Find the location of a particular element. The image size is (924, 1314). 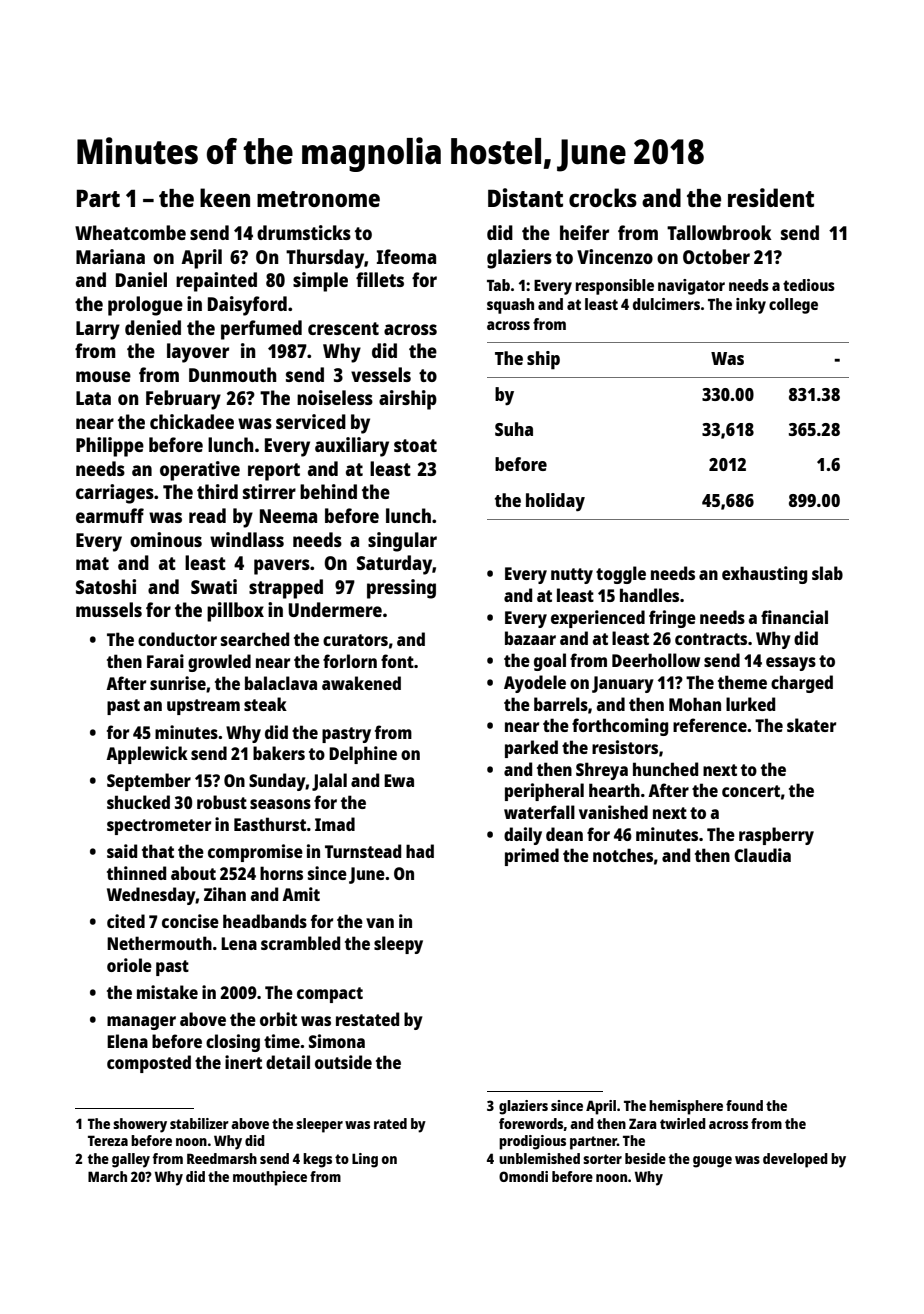

Omondi is located at coordinates (523, 1176).
